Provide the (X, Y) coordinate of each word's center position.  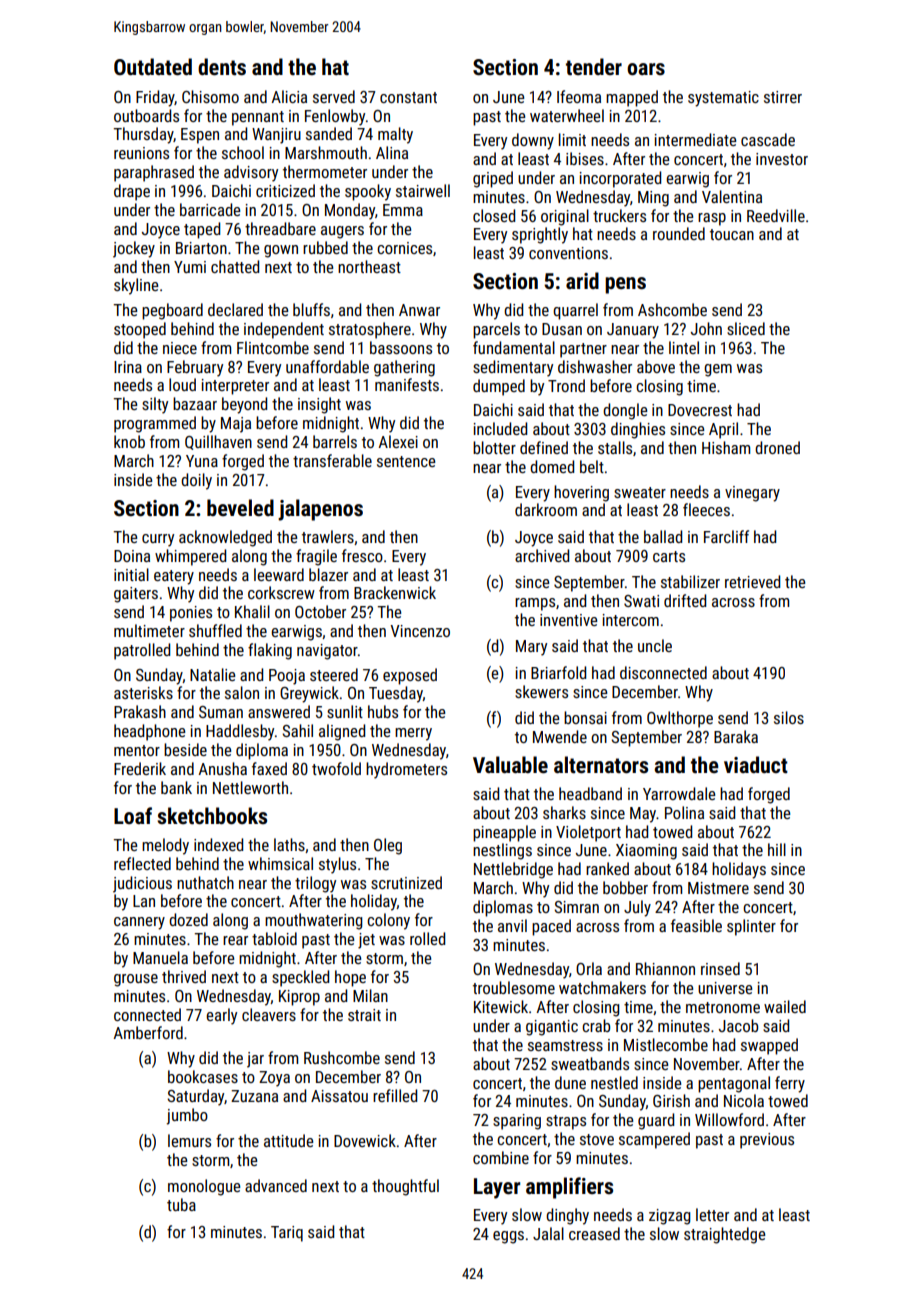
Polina (684, 812)
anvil (512, 925)
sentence (406, 461)
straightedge (724, 1235)
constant (408, 97)
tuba (181, 1204)
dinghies (638, 430)
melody (165, 846)
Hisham (726, 447)
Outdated (153, 67)
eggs (508, 1237)
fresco (362, 555)
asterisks (143, 692)
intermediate (695, 139)
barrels (335, 441)
